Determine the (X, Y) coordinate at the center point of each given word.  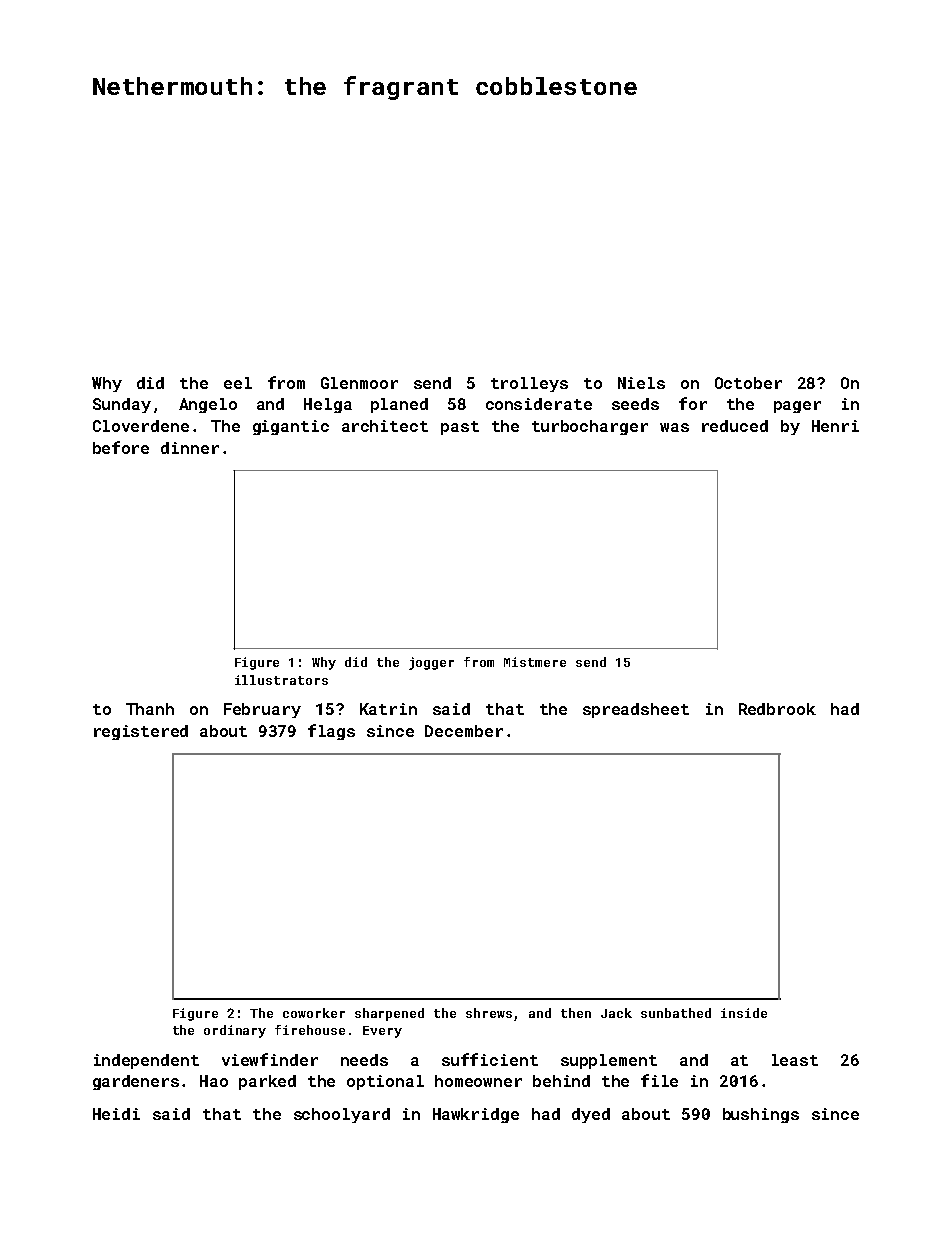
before (121, 447)
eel (238, 383)
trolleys (529, 384)
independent (146, 1061)
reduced (735, 426)
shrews (489, 1013)
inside (744, 1013)
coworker (314, 1013)
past (460, 428)
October (748, 383)
